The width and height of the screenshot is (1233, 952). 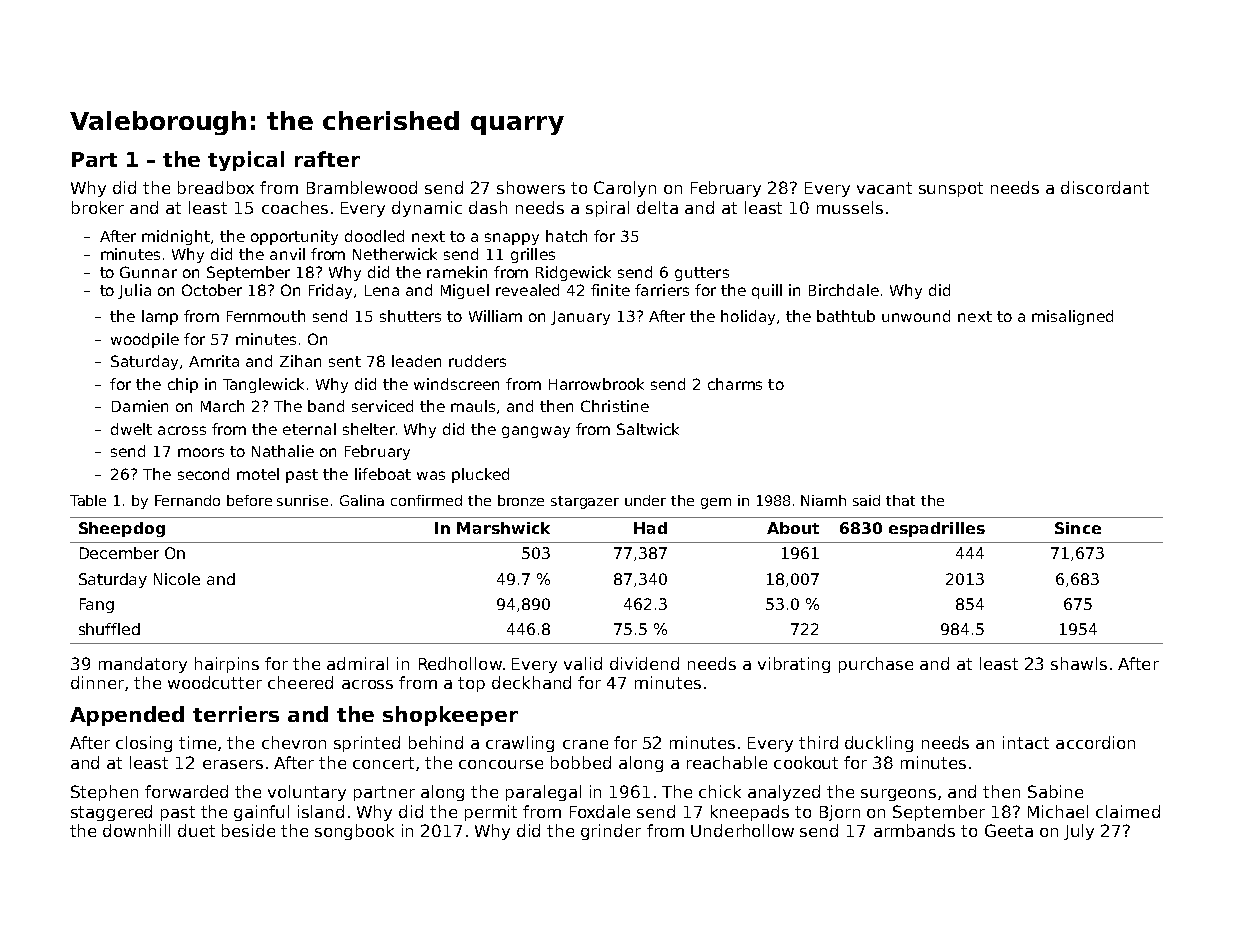 What do you see at coordinates (88, 500) in the screenshot?
I see `Table` at bounding box center [88, 500].
